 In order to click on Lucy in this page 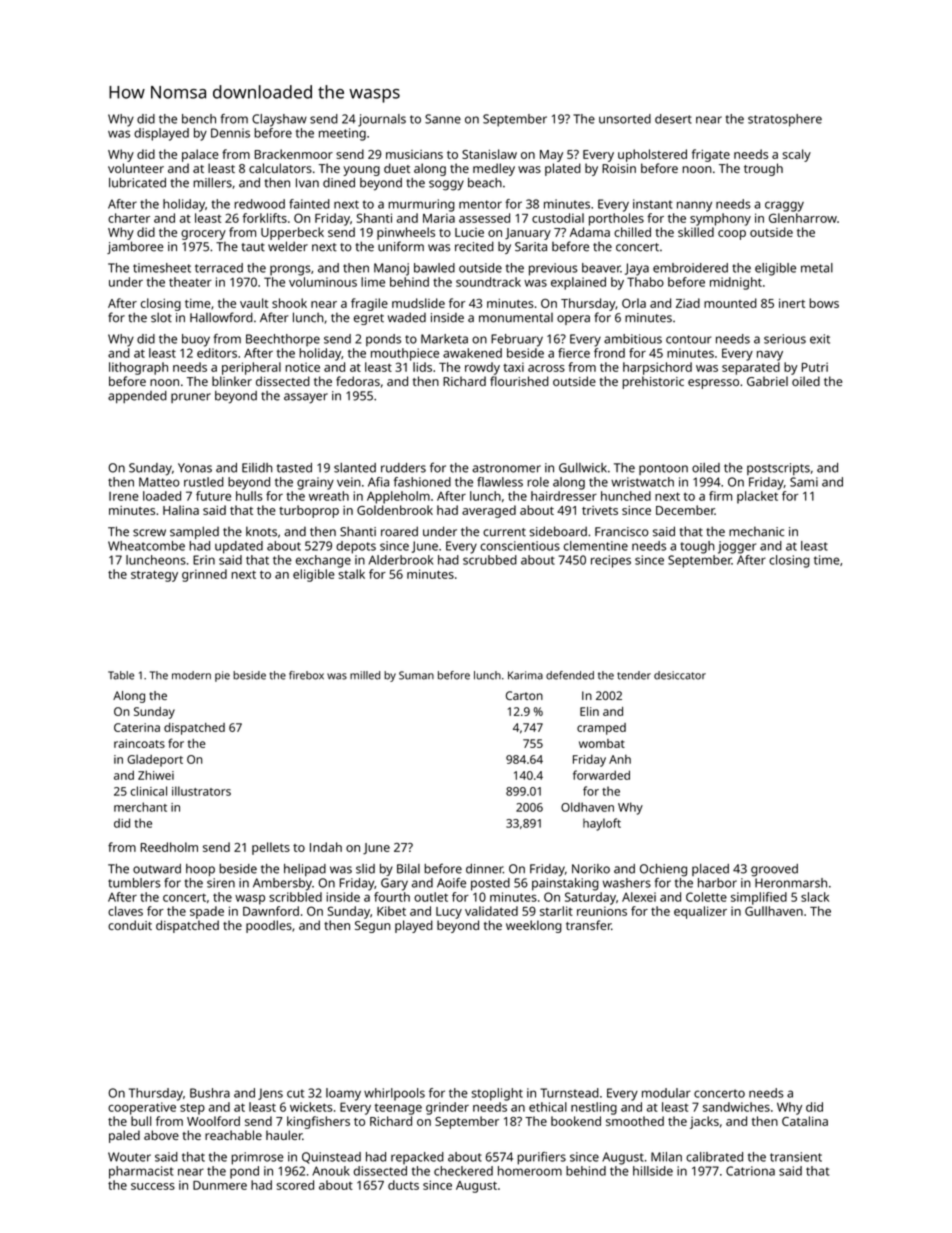, I will do `click(449, 913)`.
